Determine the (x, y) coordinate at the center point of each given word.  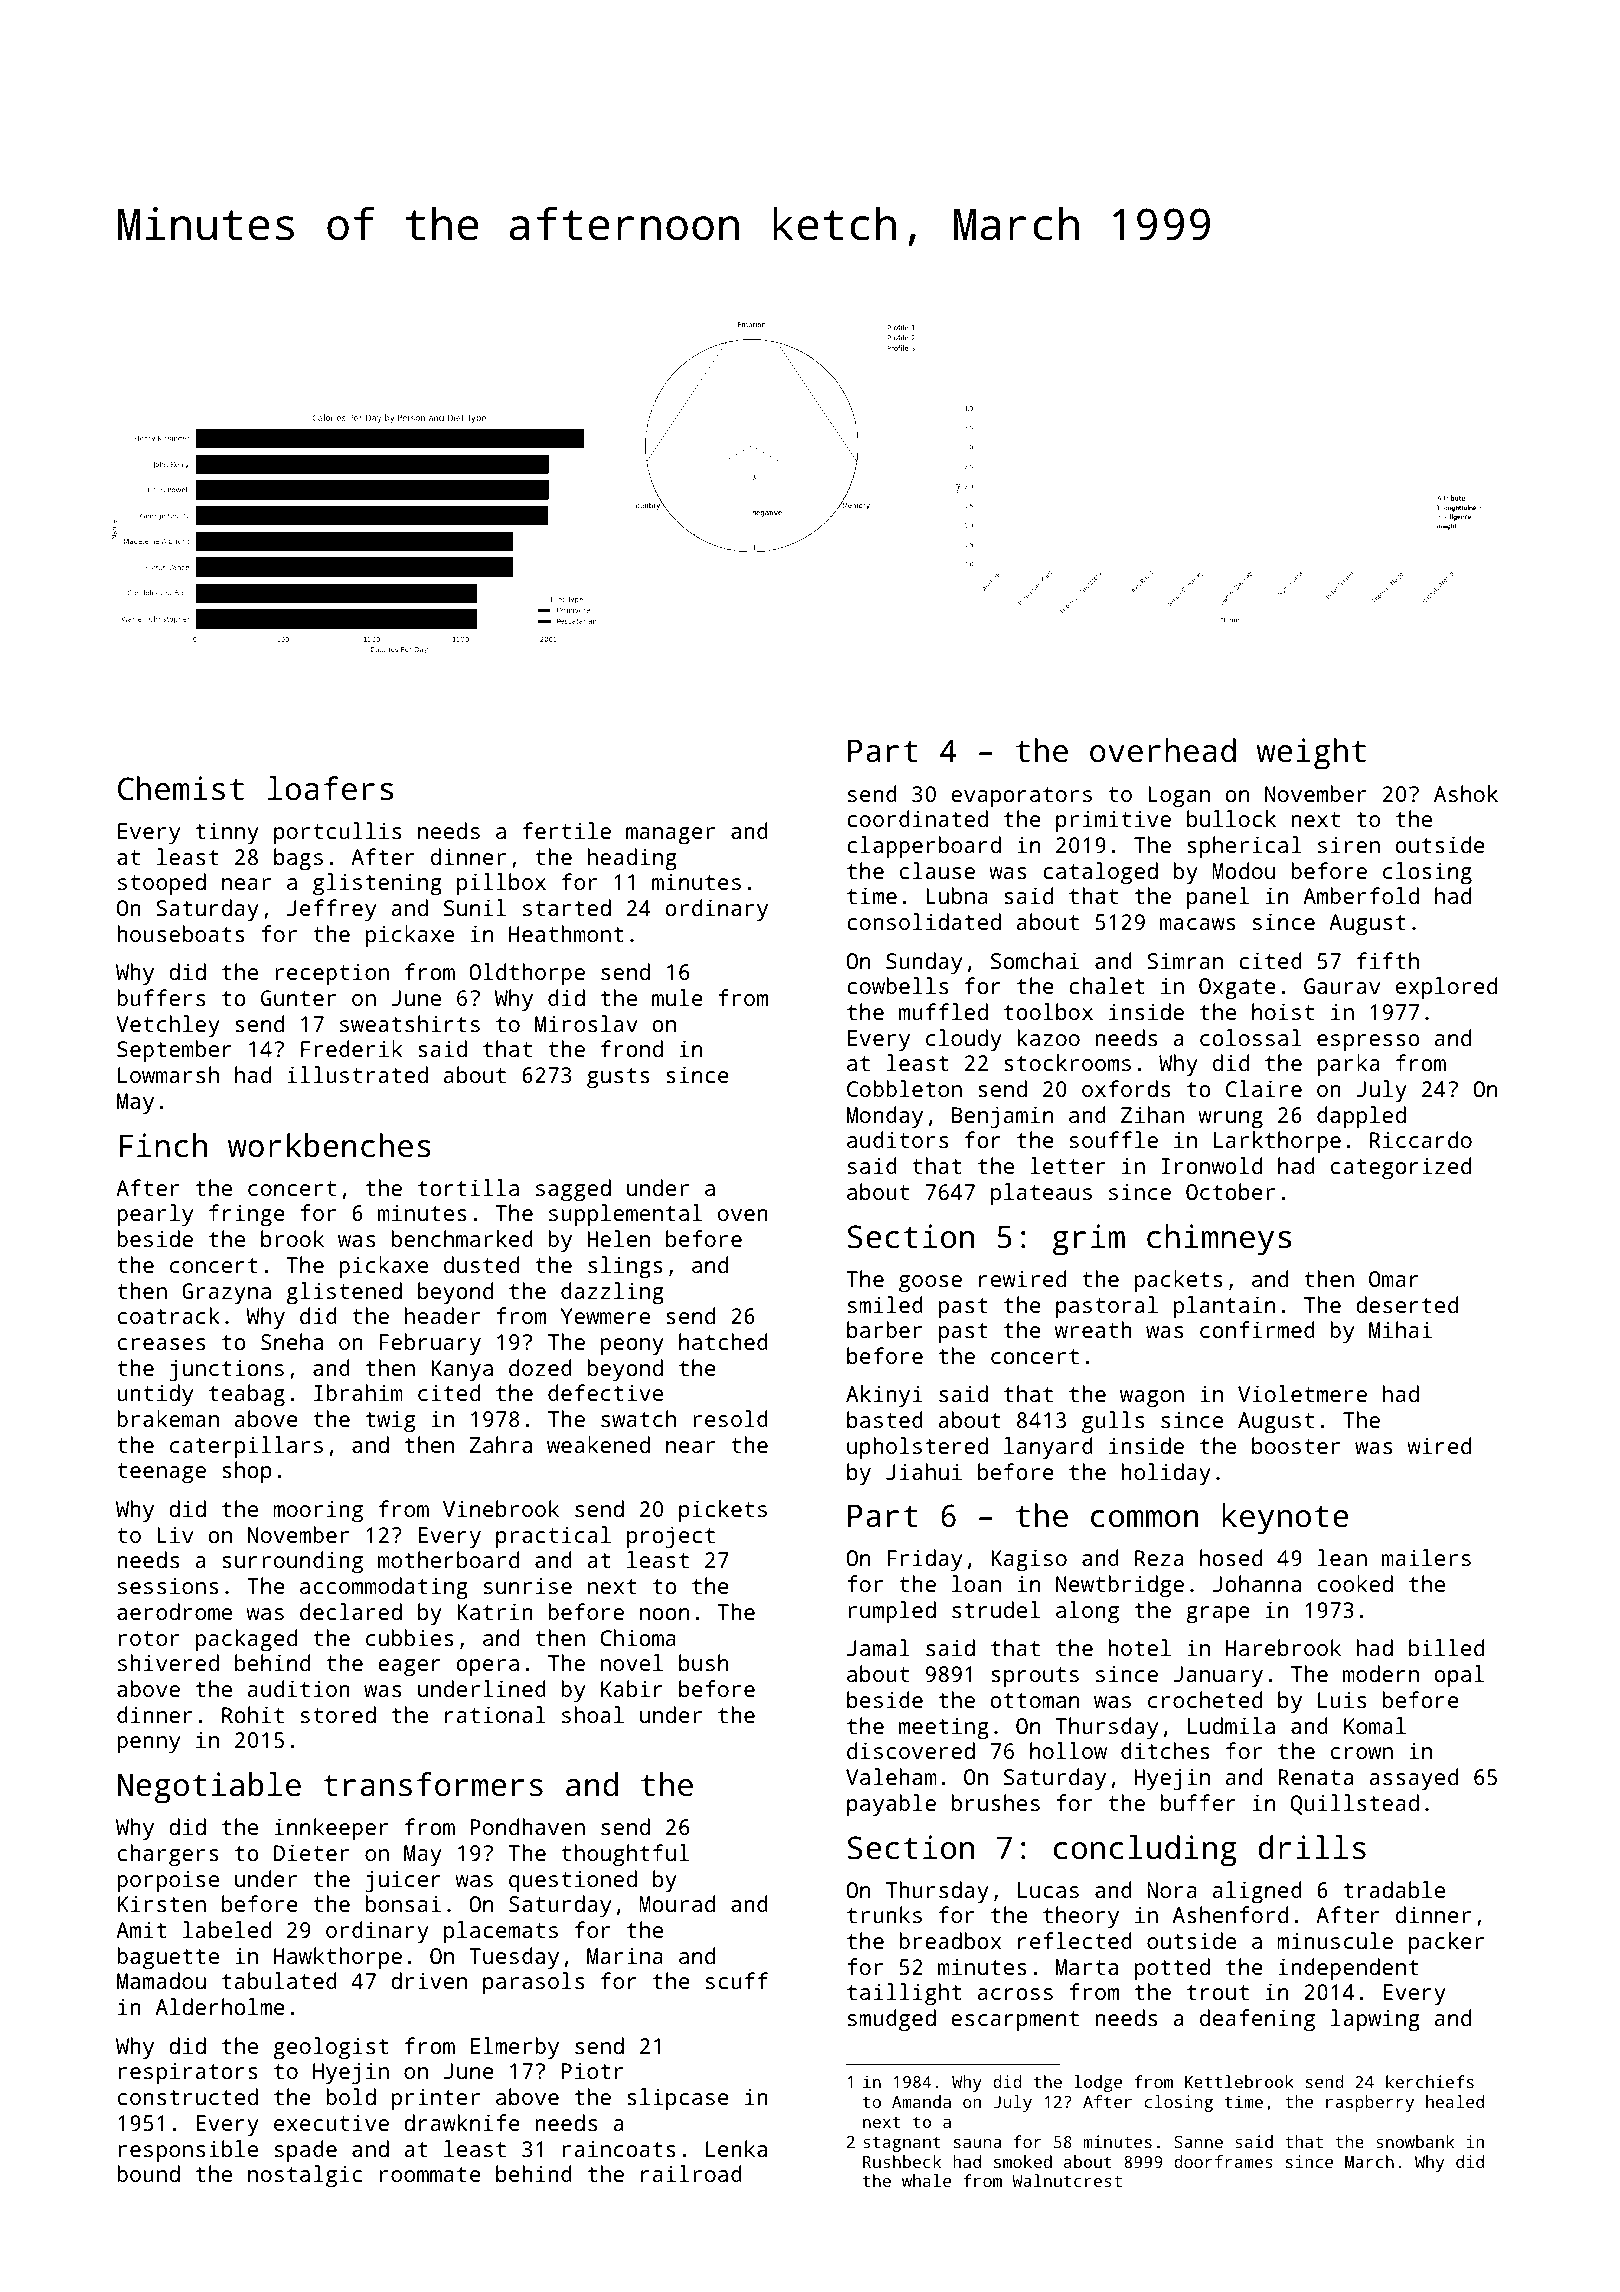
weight (1311, 754)
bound (148, 2173)
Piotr (592, 2070)
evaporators (1021, 797)
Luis (1342, 1699)
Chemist (181, 788)
